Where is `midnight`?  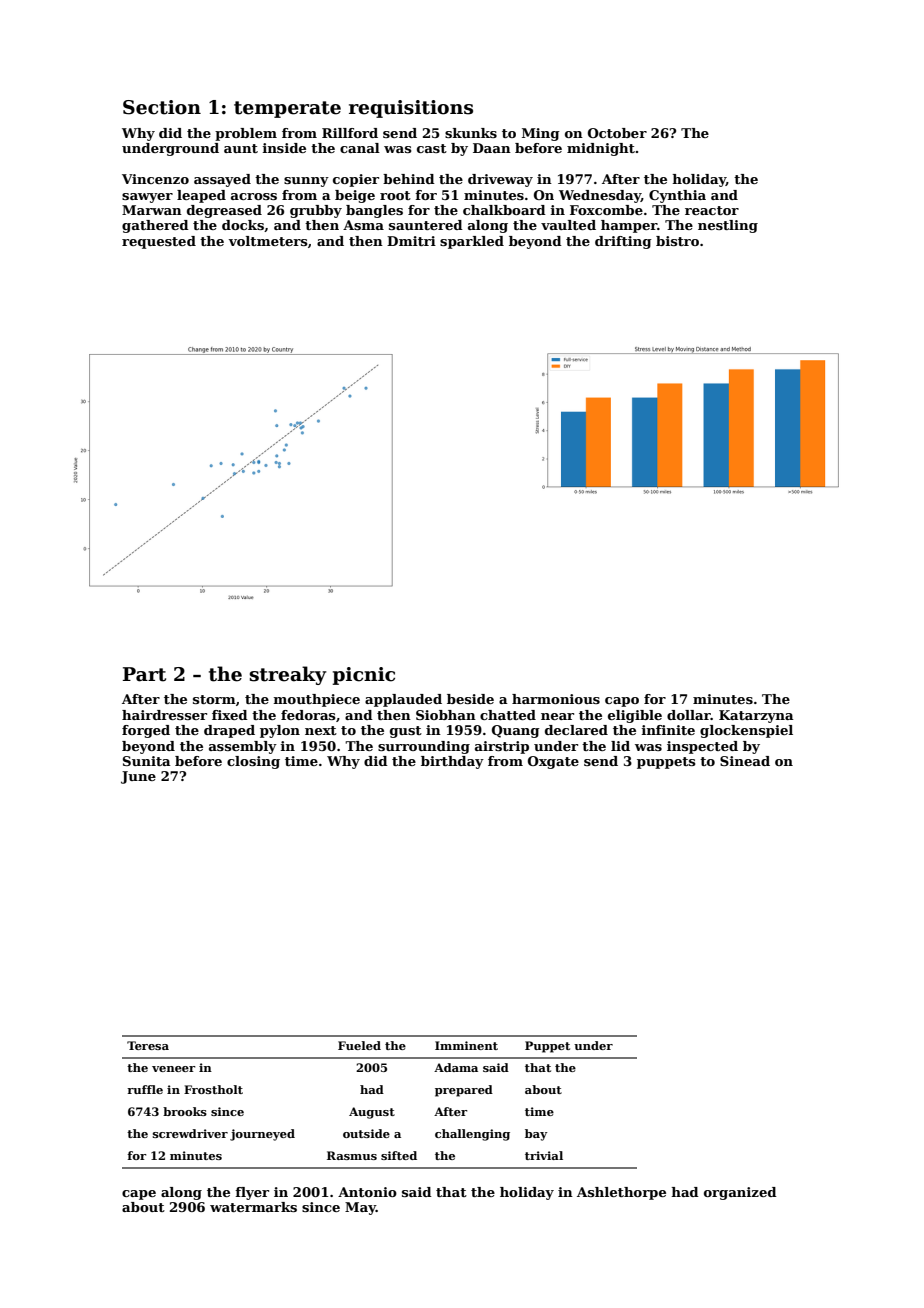
midnight is located at coordinates (601, 149).
